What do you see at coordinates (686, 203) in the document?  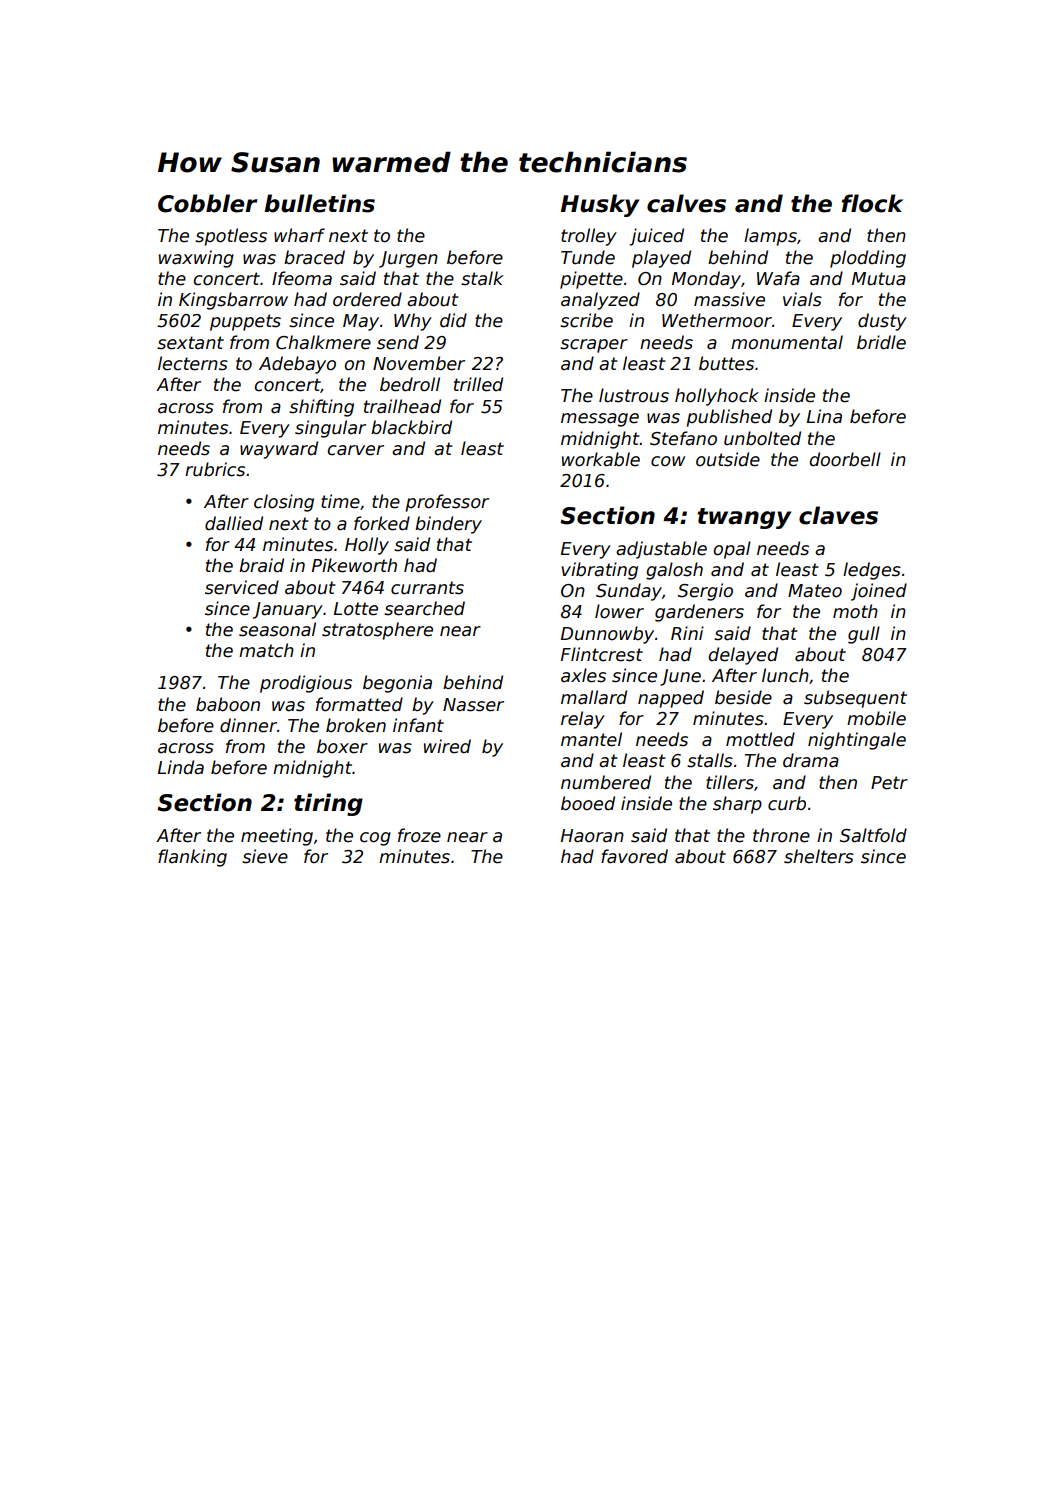 I see `calves` at bounding box center [686, 203].
